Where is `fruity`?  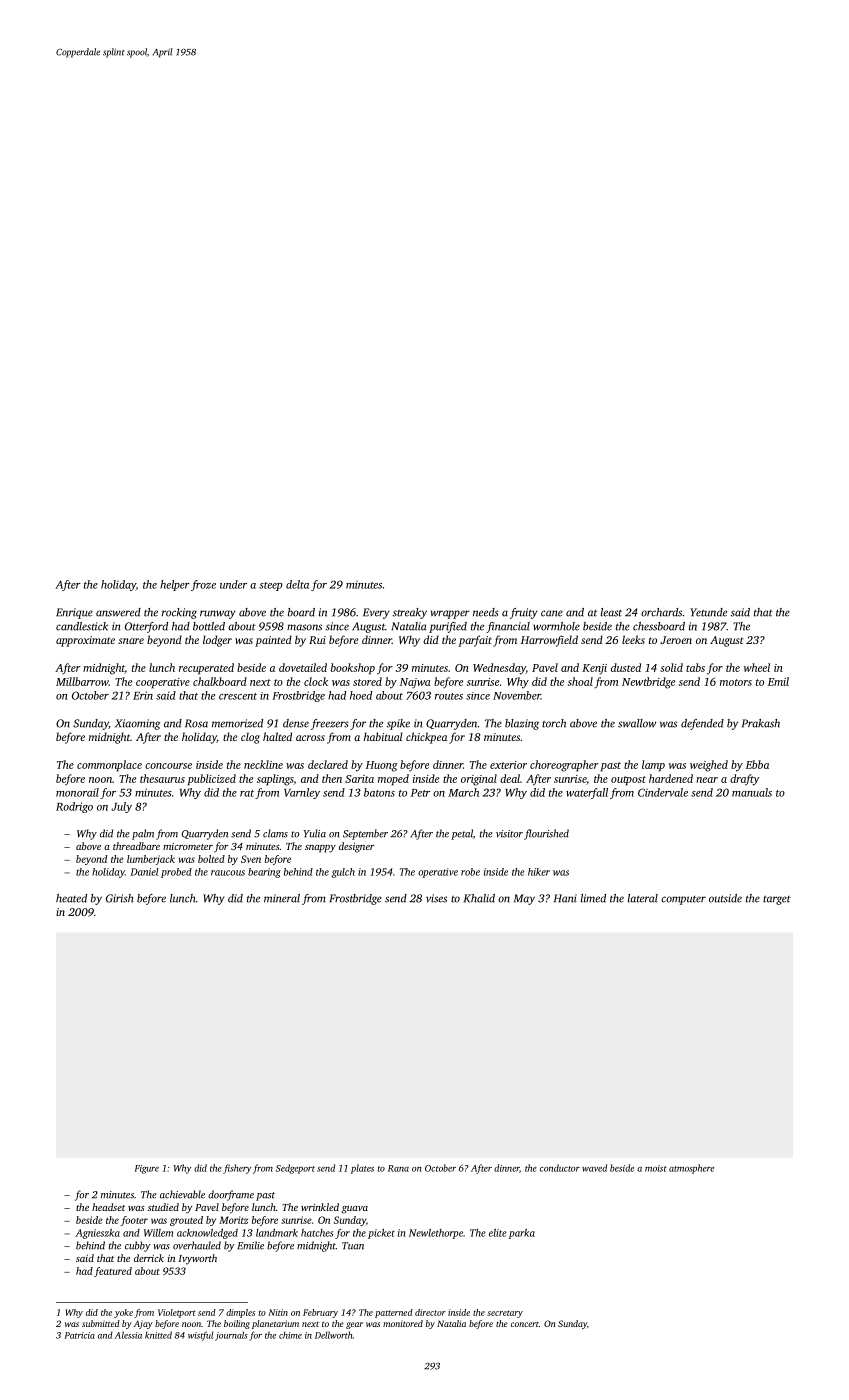
fruity is located at coordinates (524, 613).
